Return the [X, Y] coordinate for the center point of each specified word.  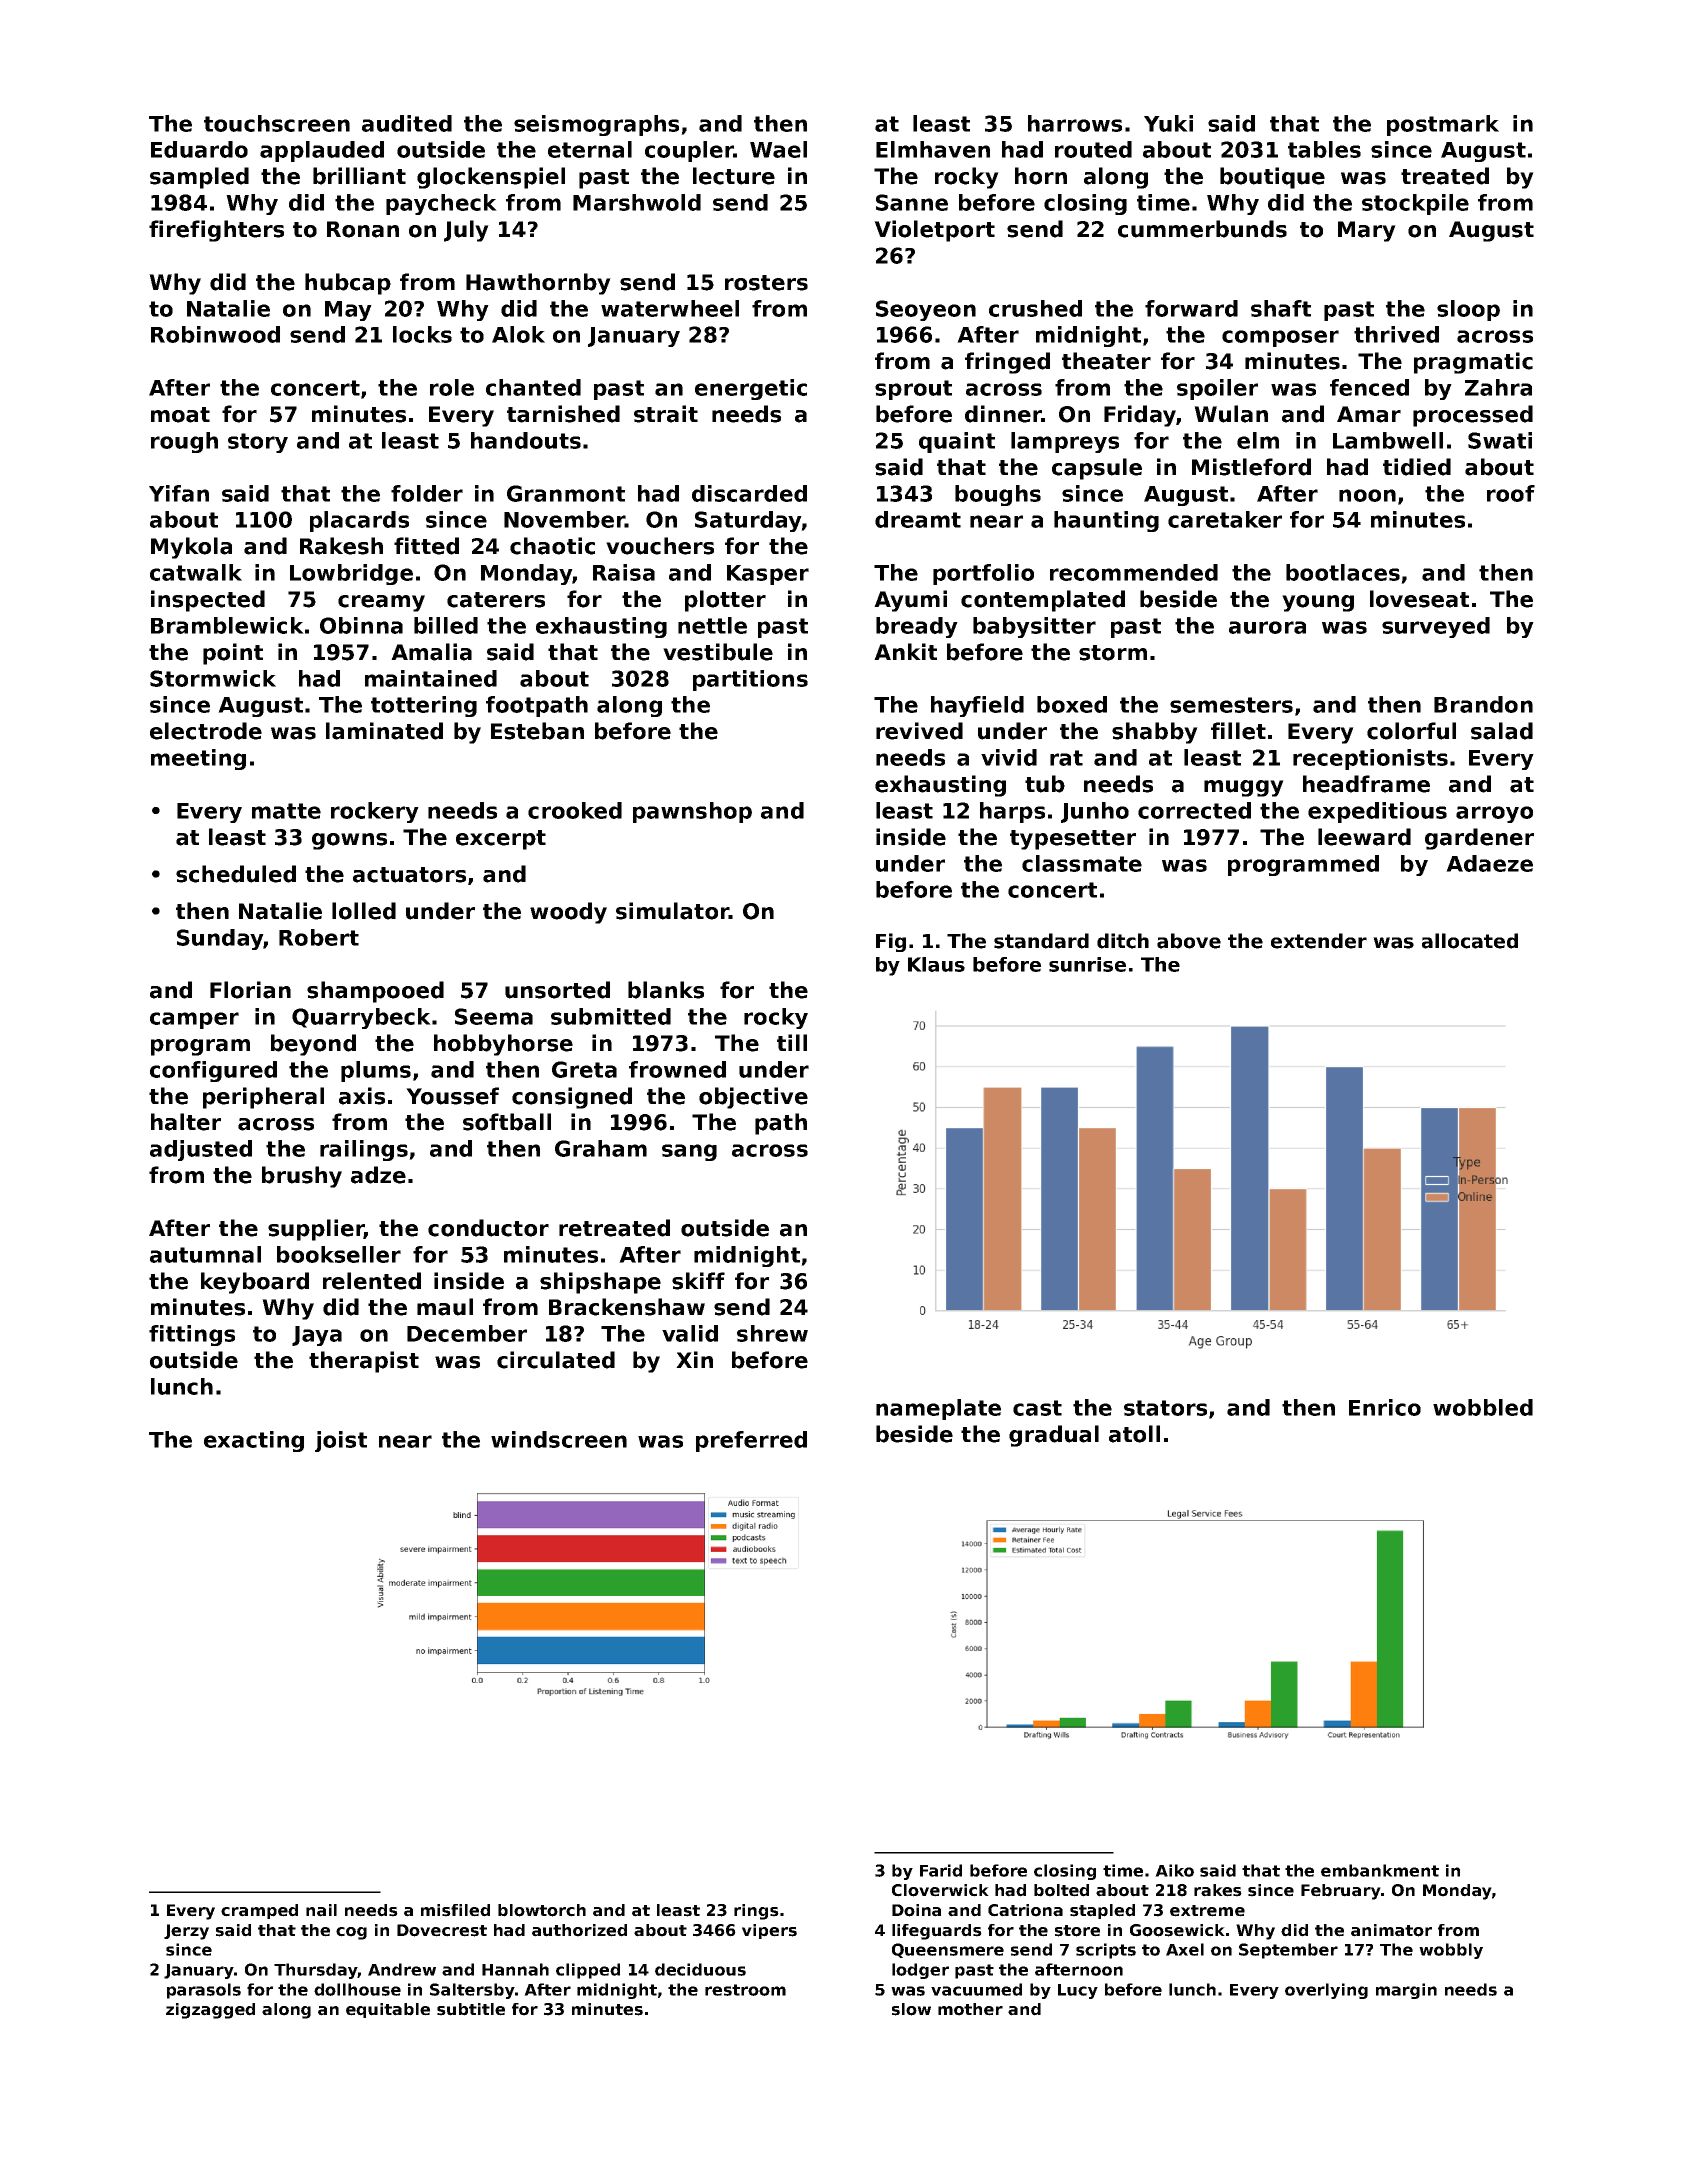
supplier [316, 1230]
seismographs [596, 125]
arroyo [1494, 814]
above [1189, 941]
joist [341, 1441]
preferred [751, 1441]
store [1077, 1931]
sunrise [1087, 964]
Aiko [1174, 1870]
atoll [1134, 1434]
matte [286, 811]
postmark [1443, 125]
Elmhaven [933, 149]
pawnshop [692, 812]
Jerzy [186, 1932]
